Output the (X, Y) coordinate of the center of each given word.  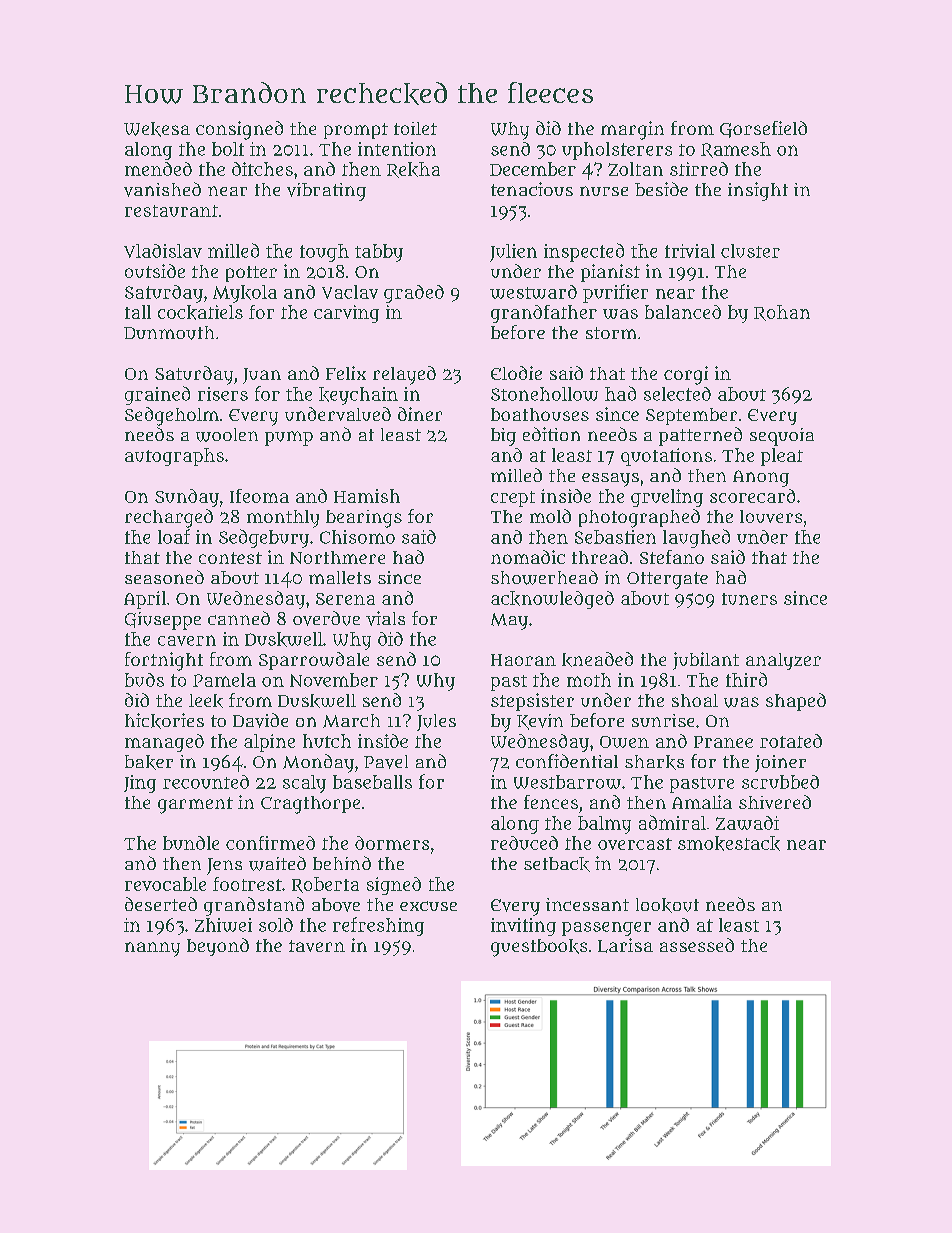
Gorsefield (763, 129)
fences (551, 802)
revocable (165, 884)
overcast (635, 844)
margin (632, 130)
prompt (356, 131)
